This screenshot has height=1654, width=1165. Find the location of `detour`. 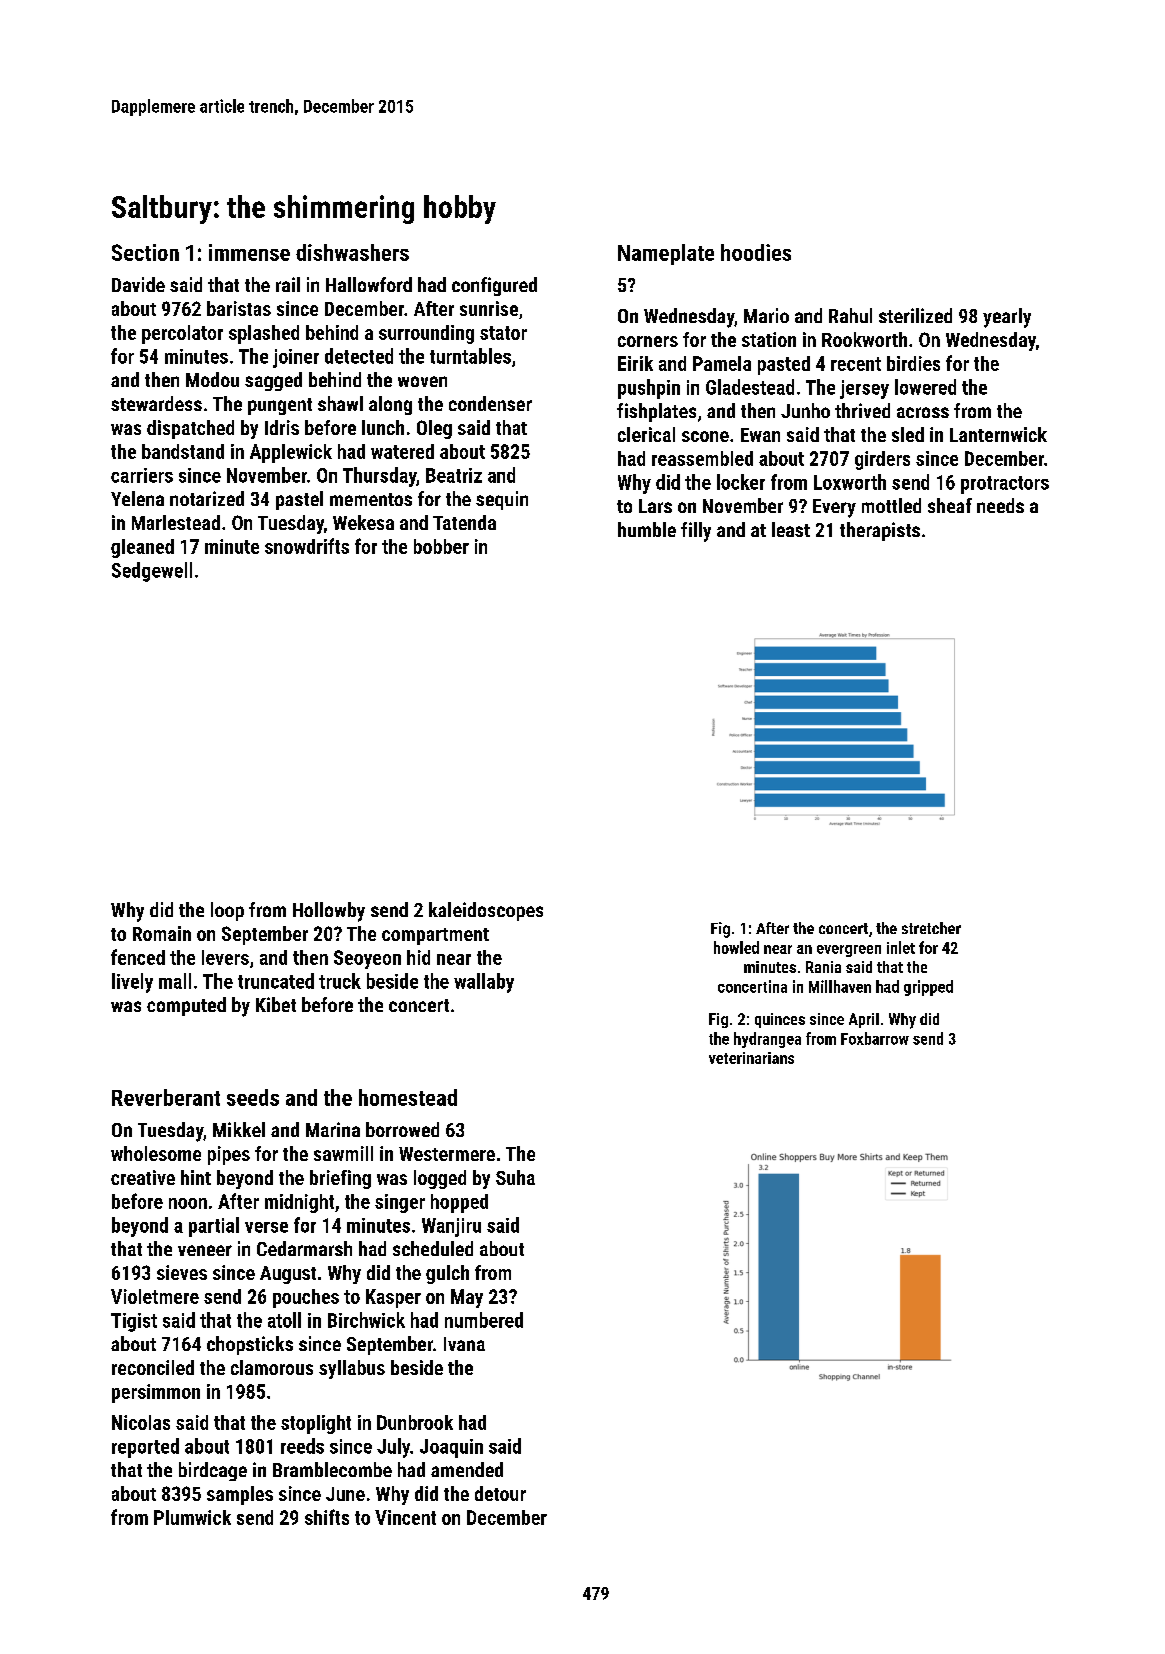

detour is located at coordinates (500, 1493).
